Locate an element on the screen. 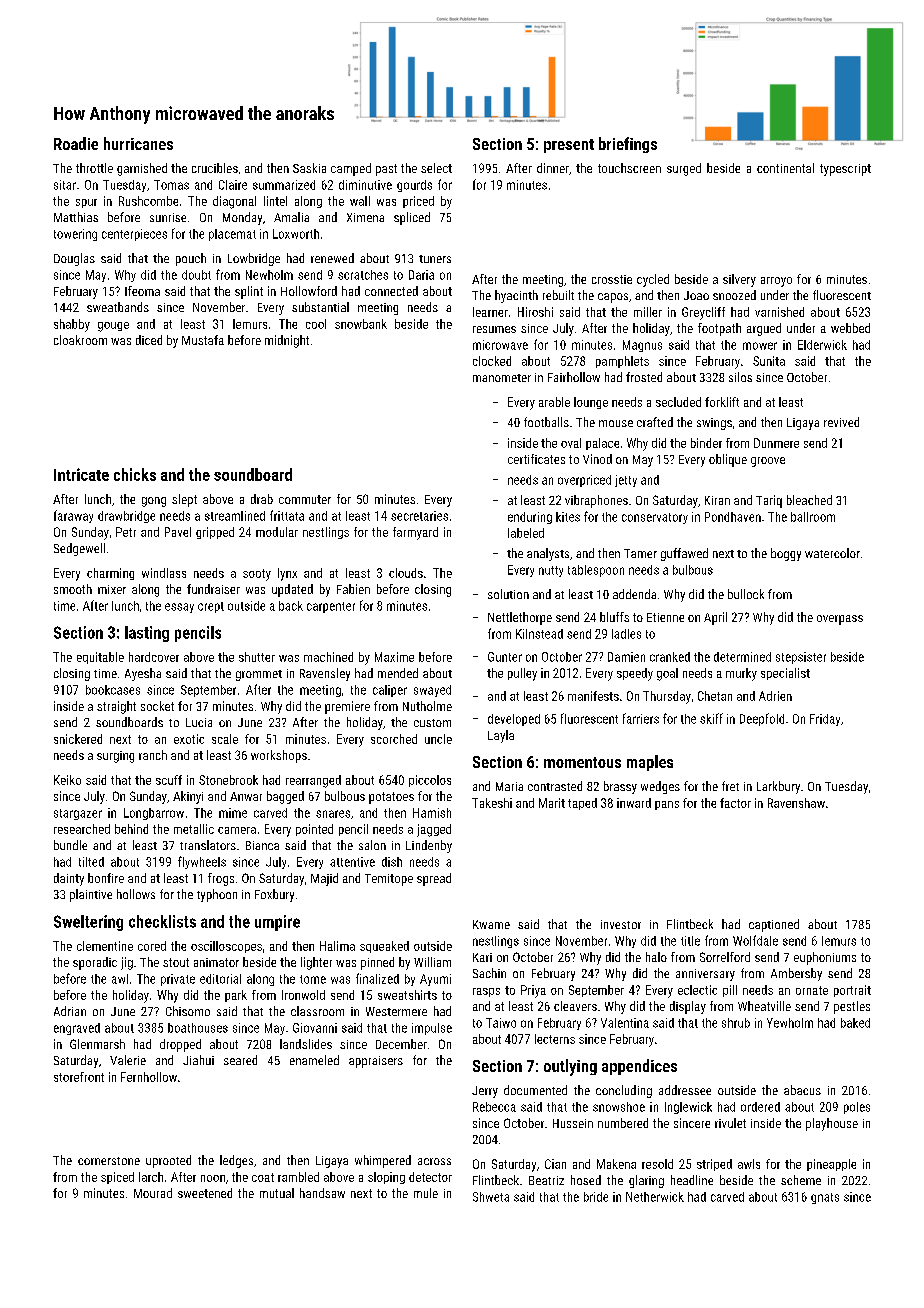 Image resolution: width=924 pixels, height=1308 pixels. baked is located at coordinates (855, 1023).
